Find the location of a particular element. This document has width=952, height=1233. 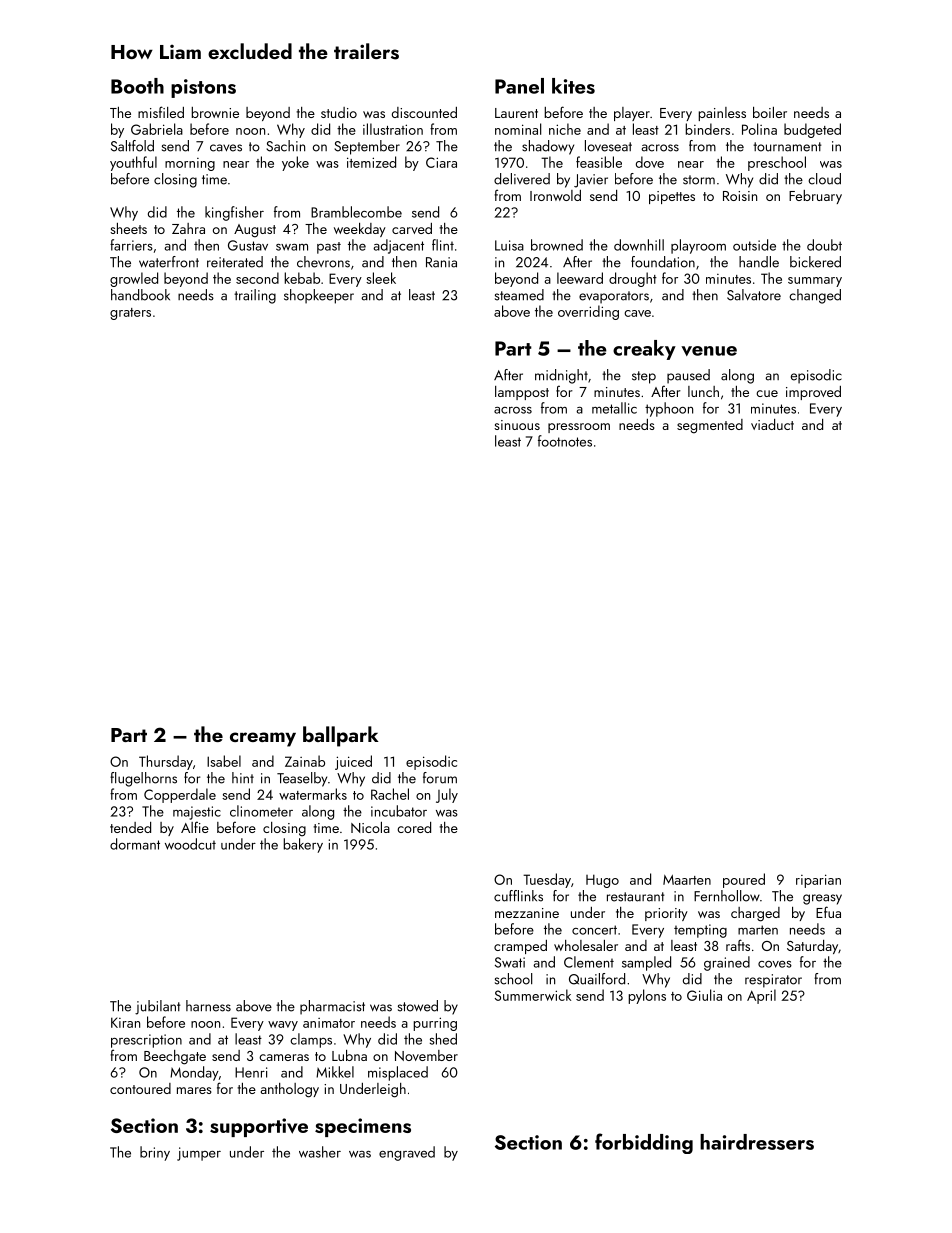

graters is located at coordinates (130, 314).
